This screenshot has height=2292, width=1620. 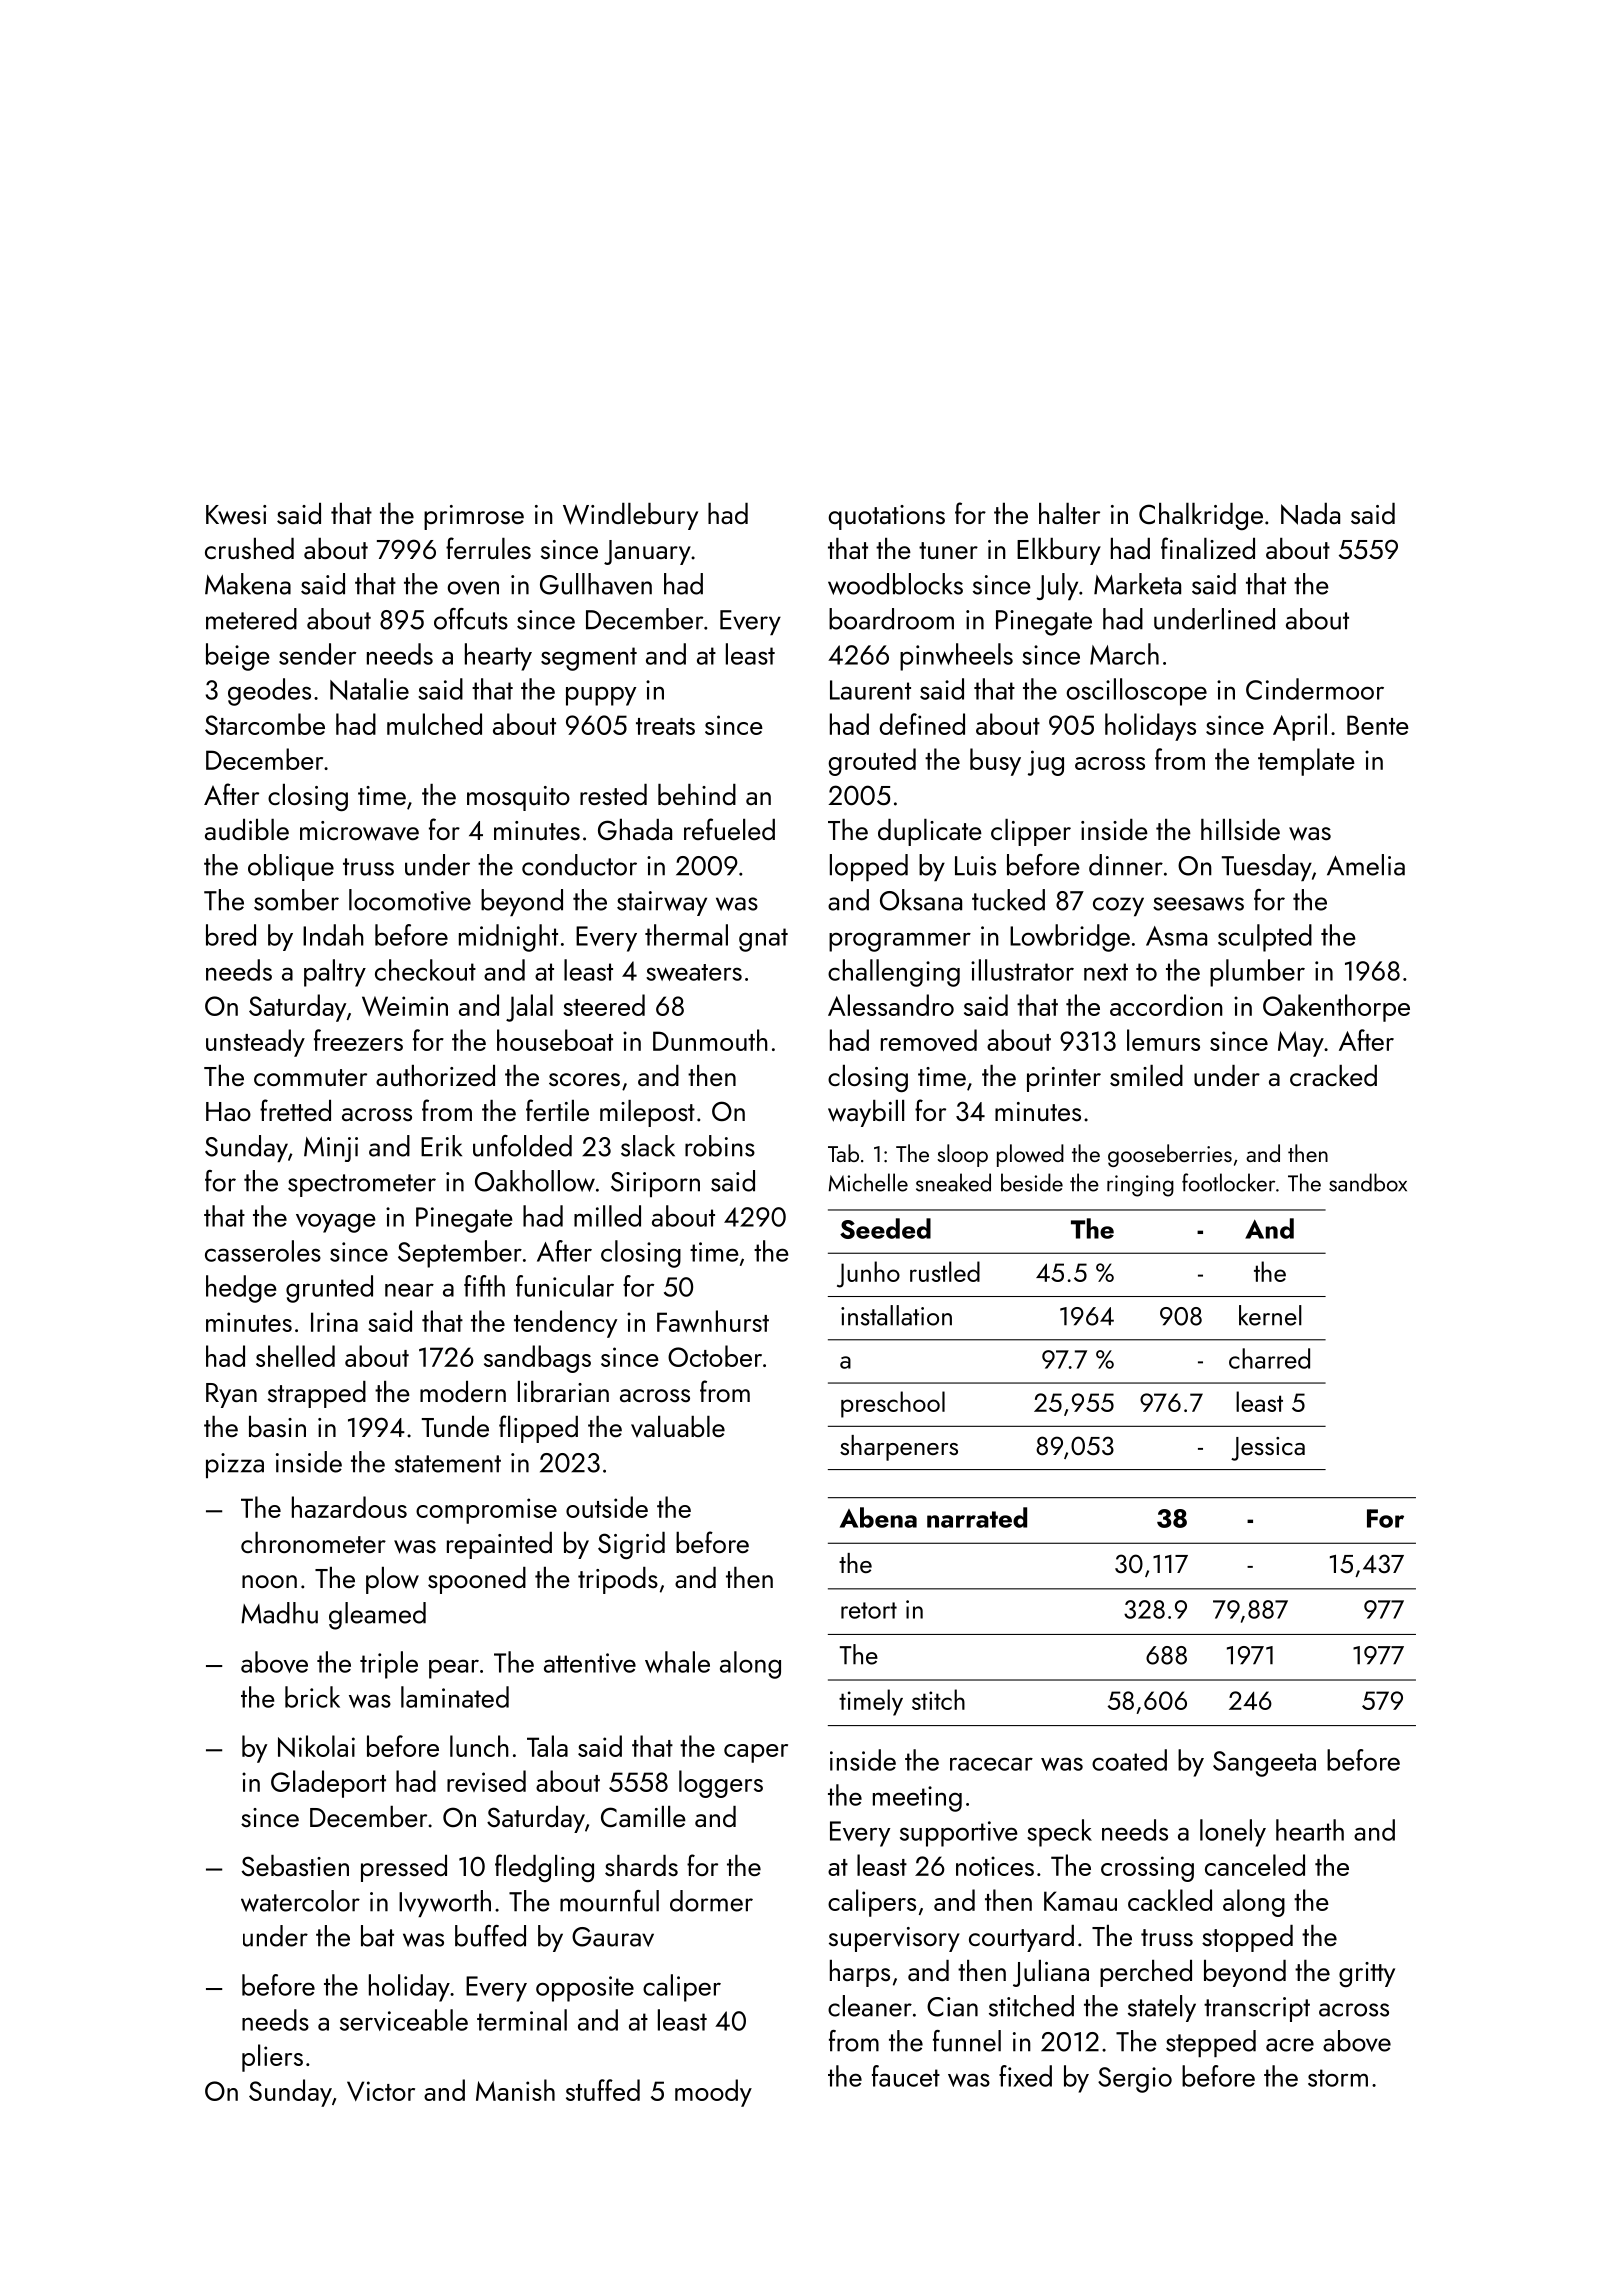 What do you see at coordinates (603, 2090) in the screenshot?
I see `stuffed` at bounding box center [603, 2090].
